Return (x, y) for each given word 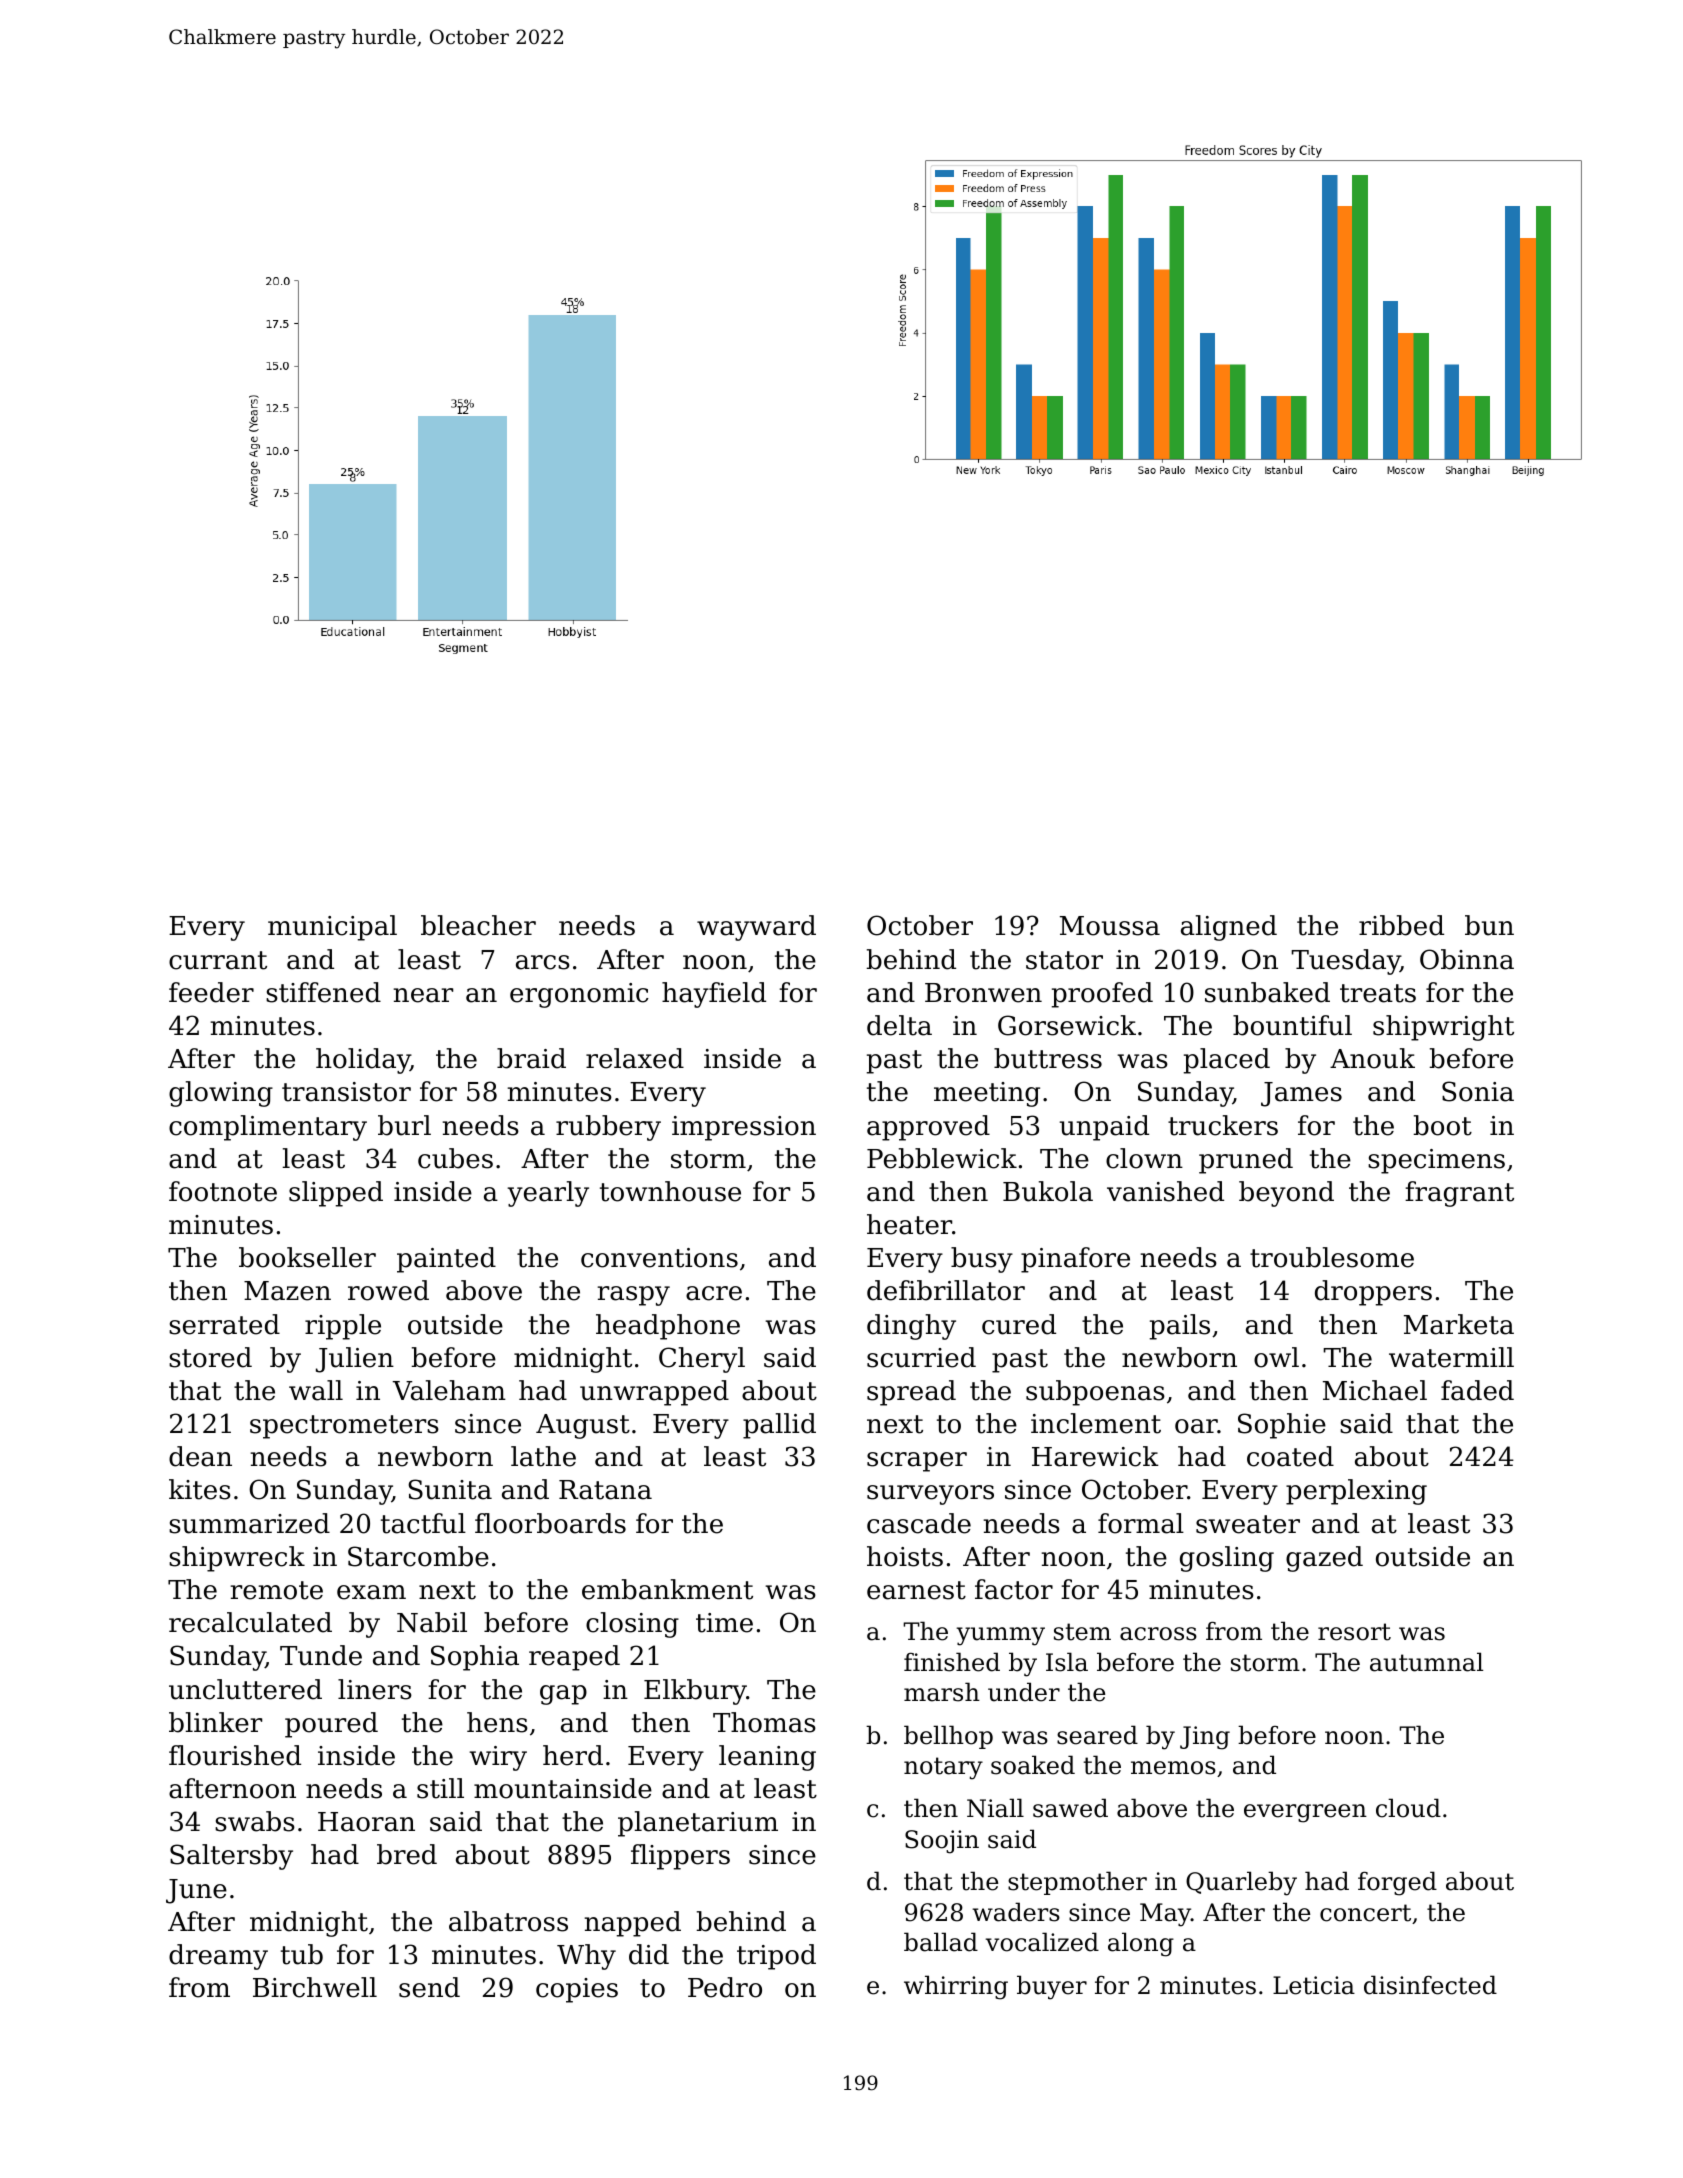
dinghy (911, 1327)
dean (200, 1456)
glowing (221, 1094)
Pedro (725, 1987)
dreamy (218, 1957)
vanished (1165, 1191)
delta (899, 1025)
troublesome (1332, 1257)
